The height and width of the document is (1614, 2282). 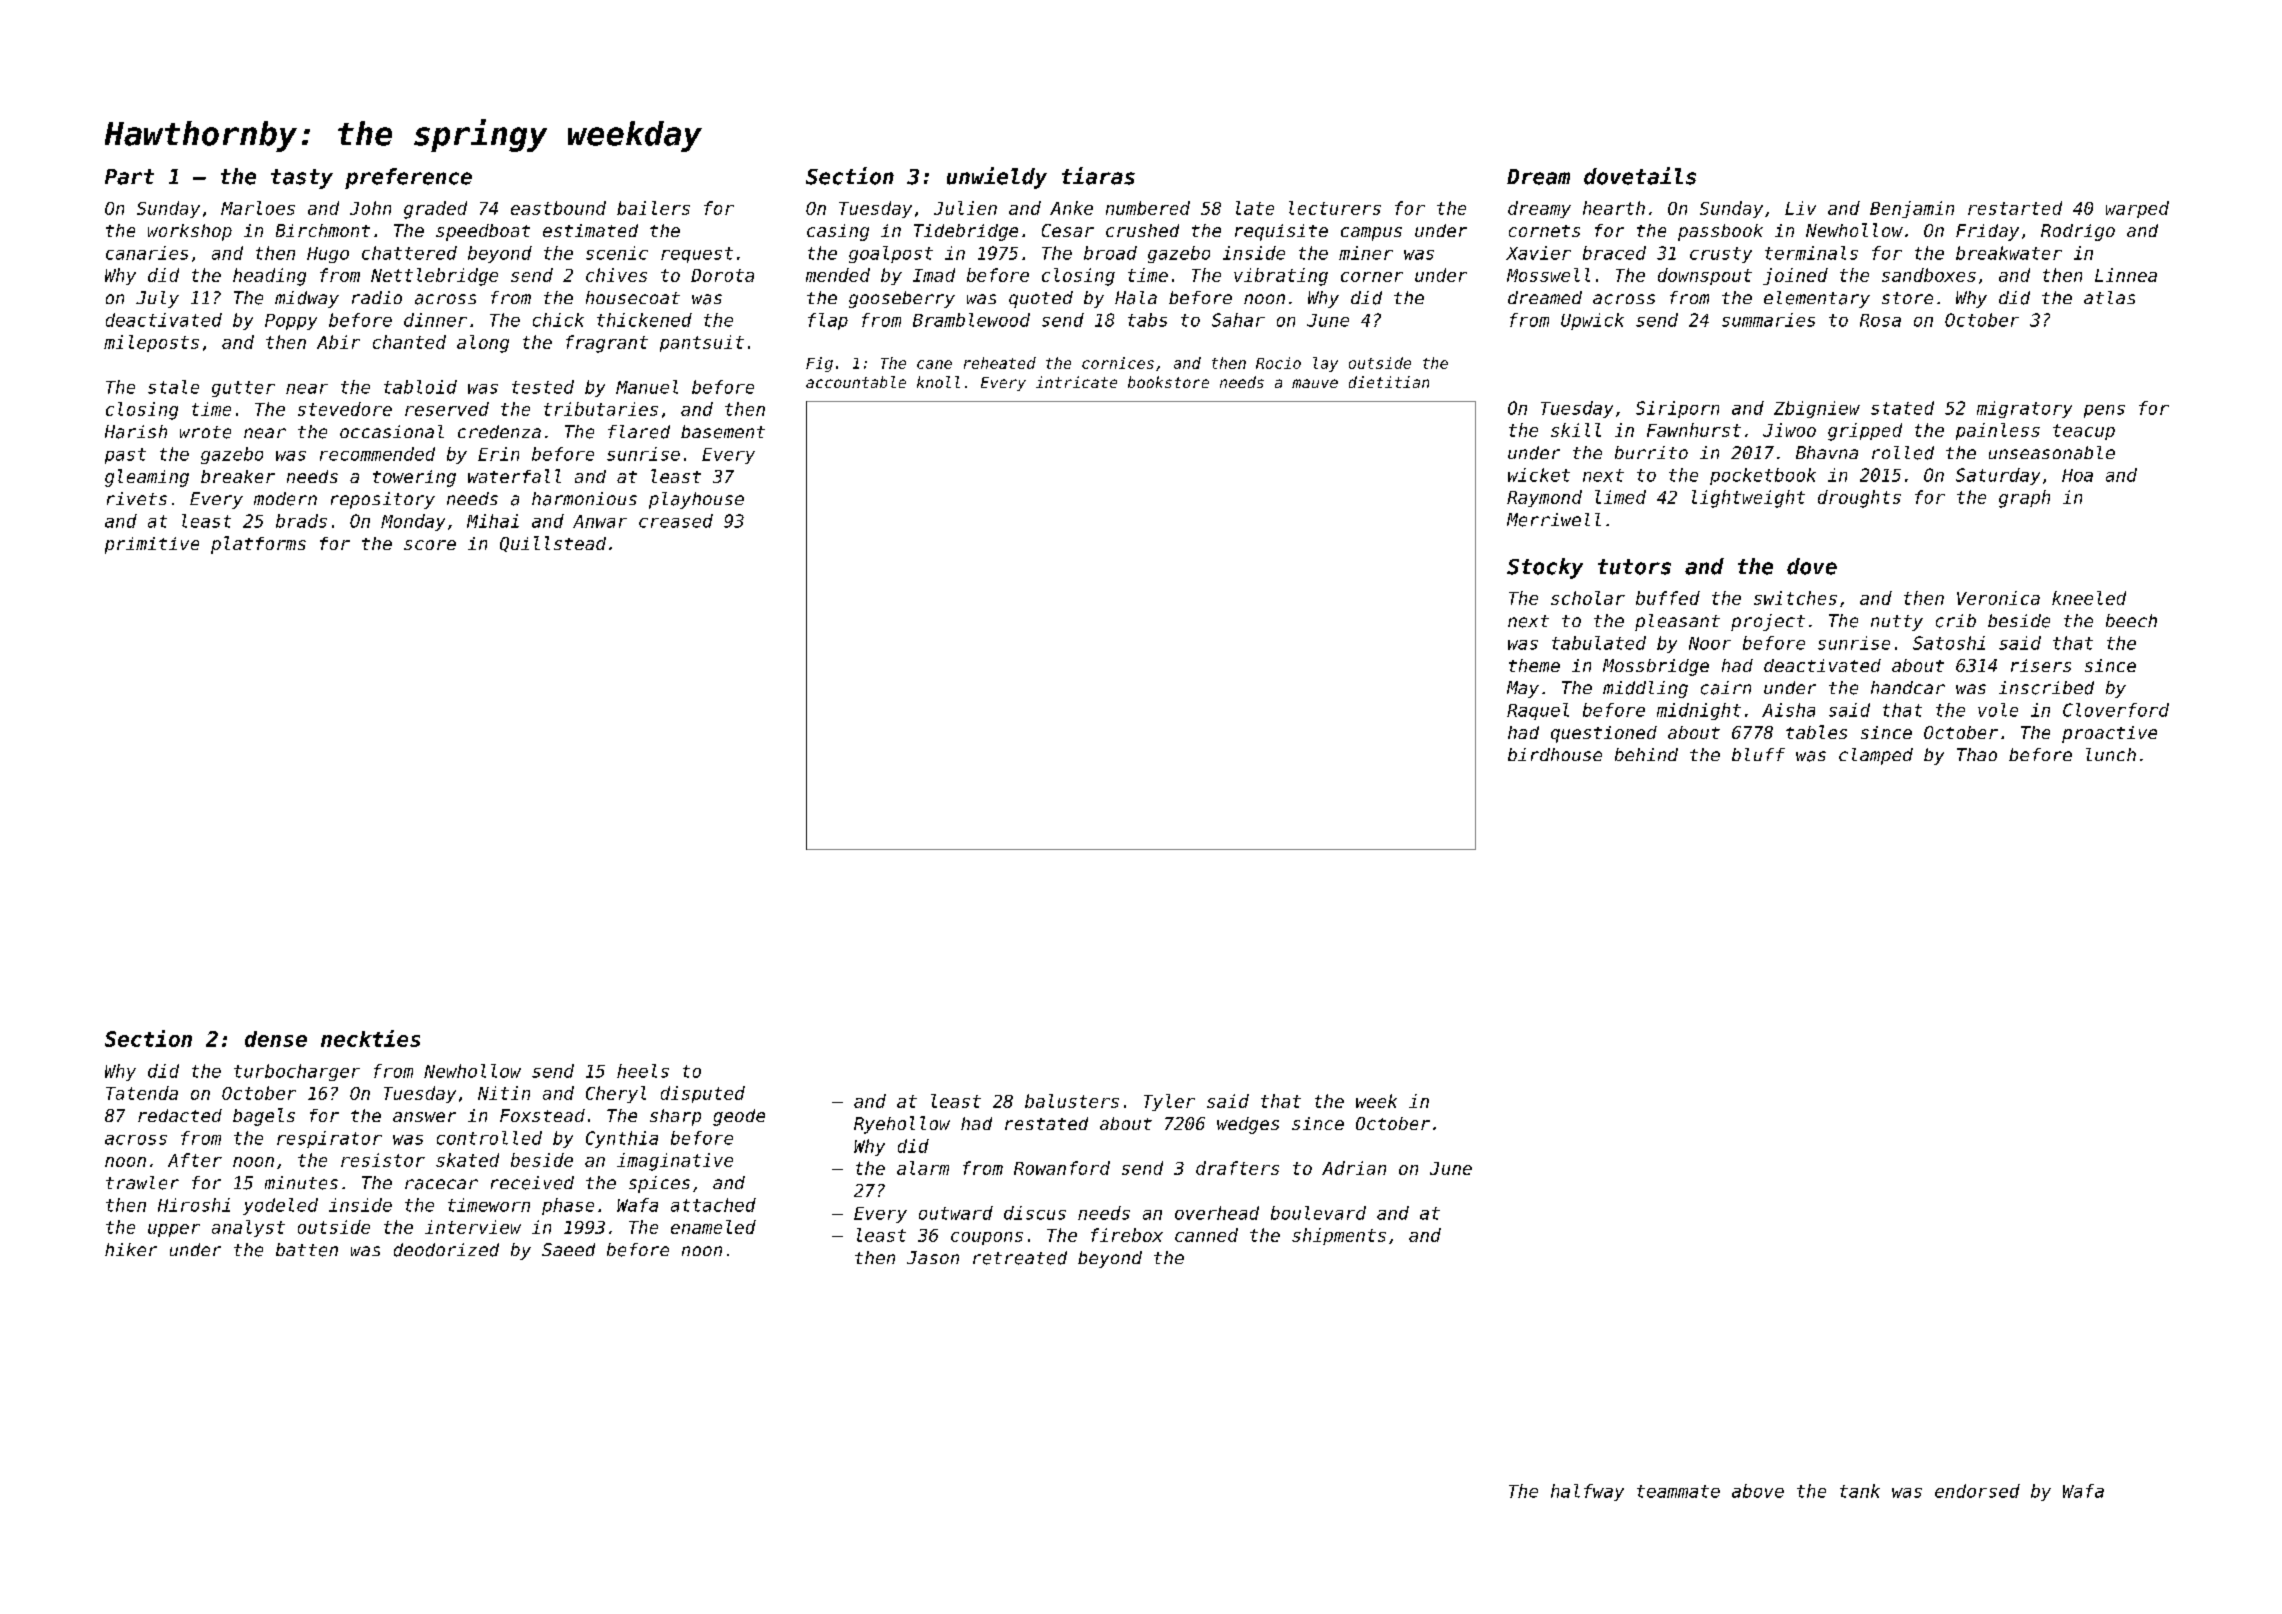 What do you see at coordinates (1587, 1492) in the document?
I see `halfway` at bounding box center [1587, 1492].
